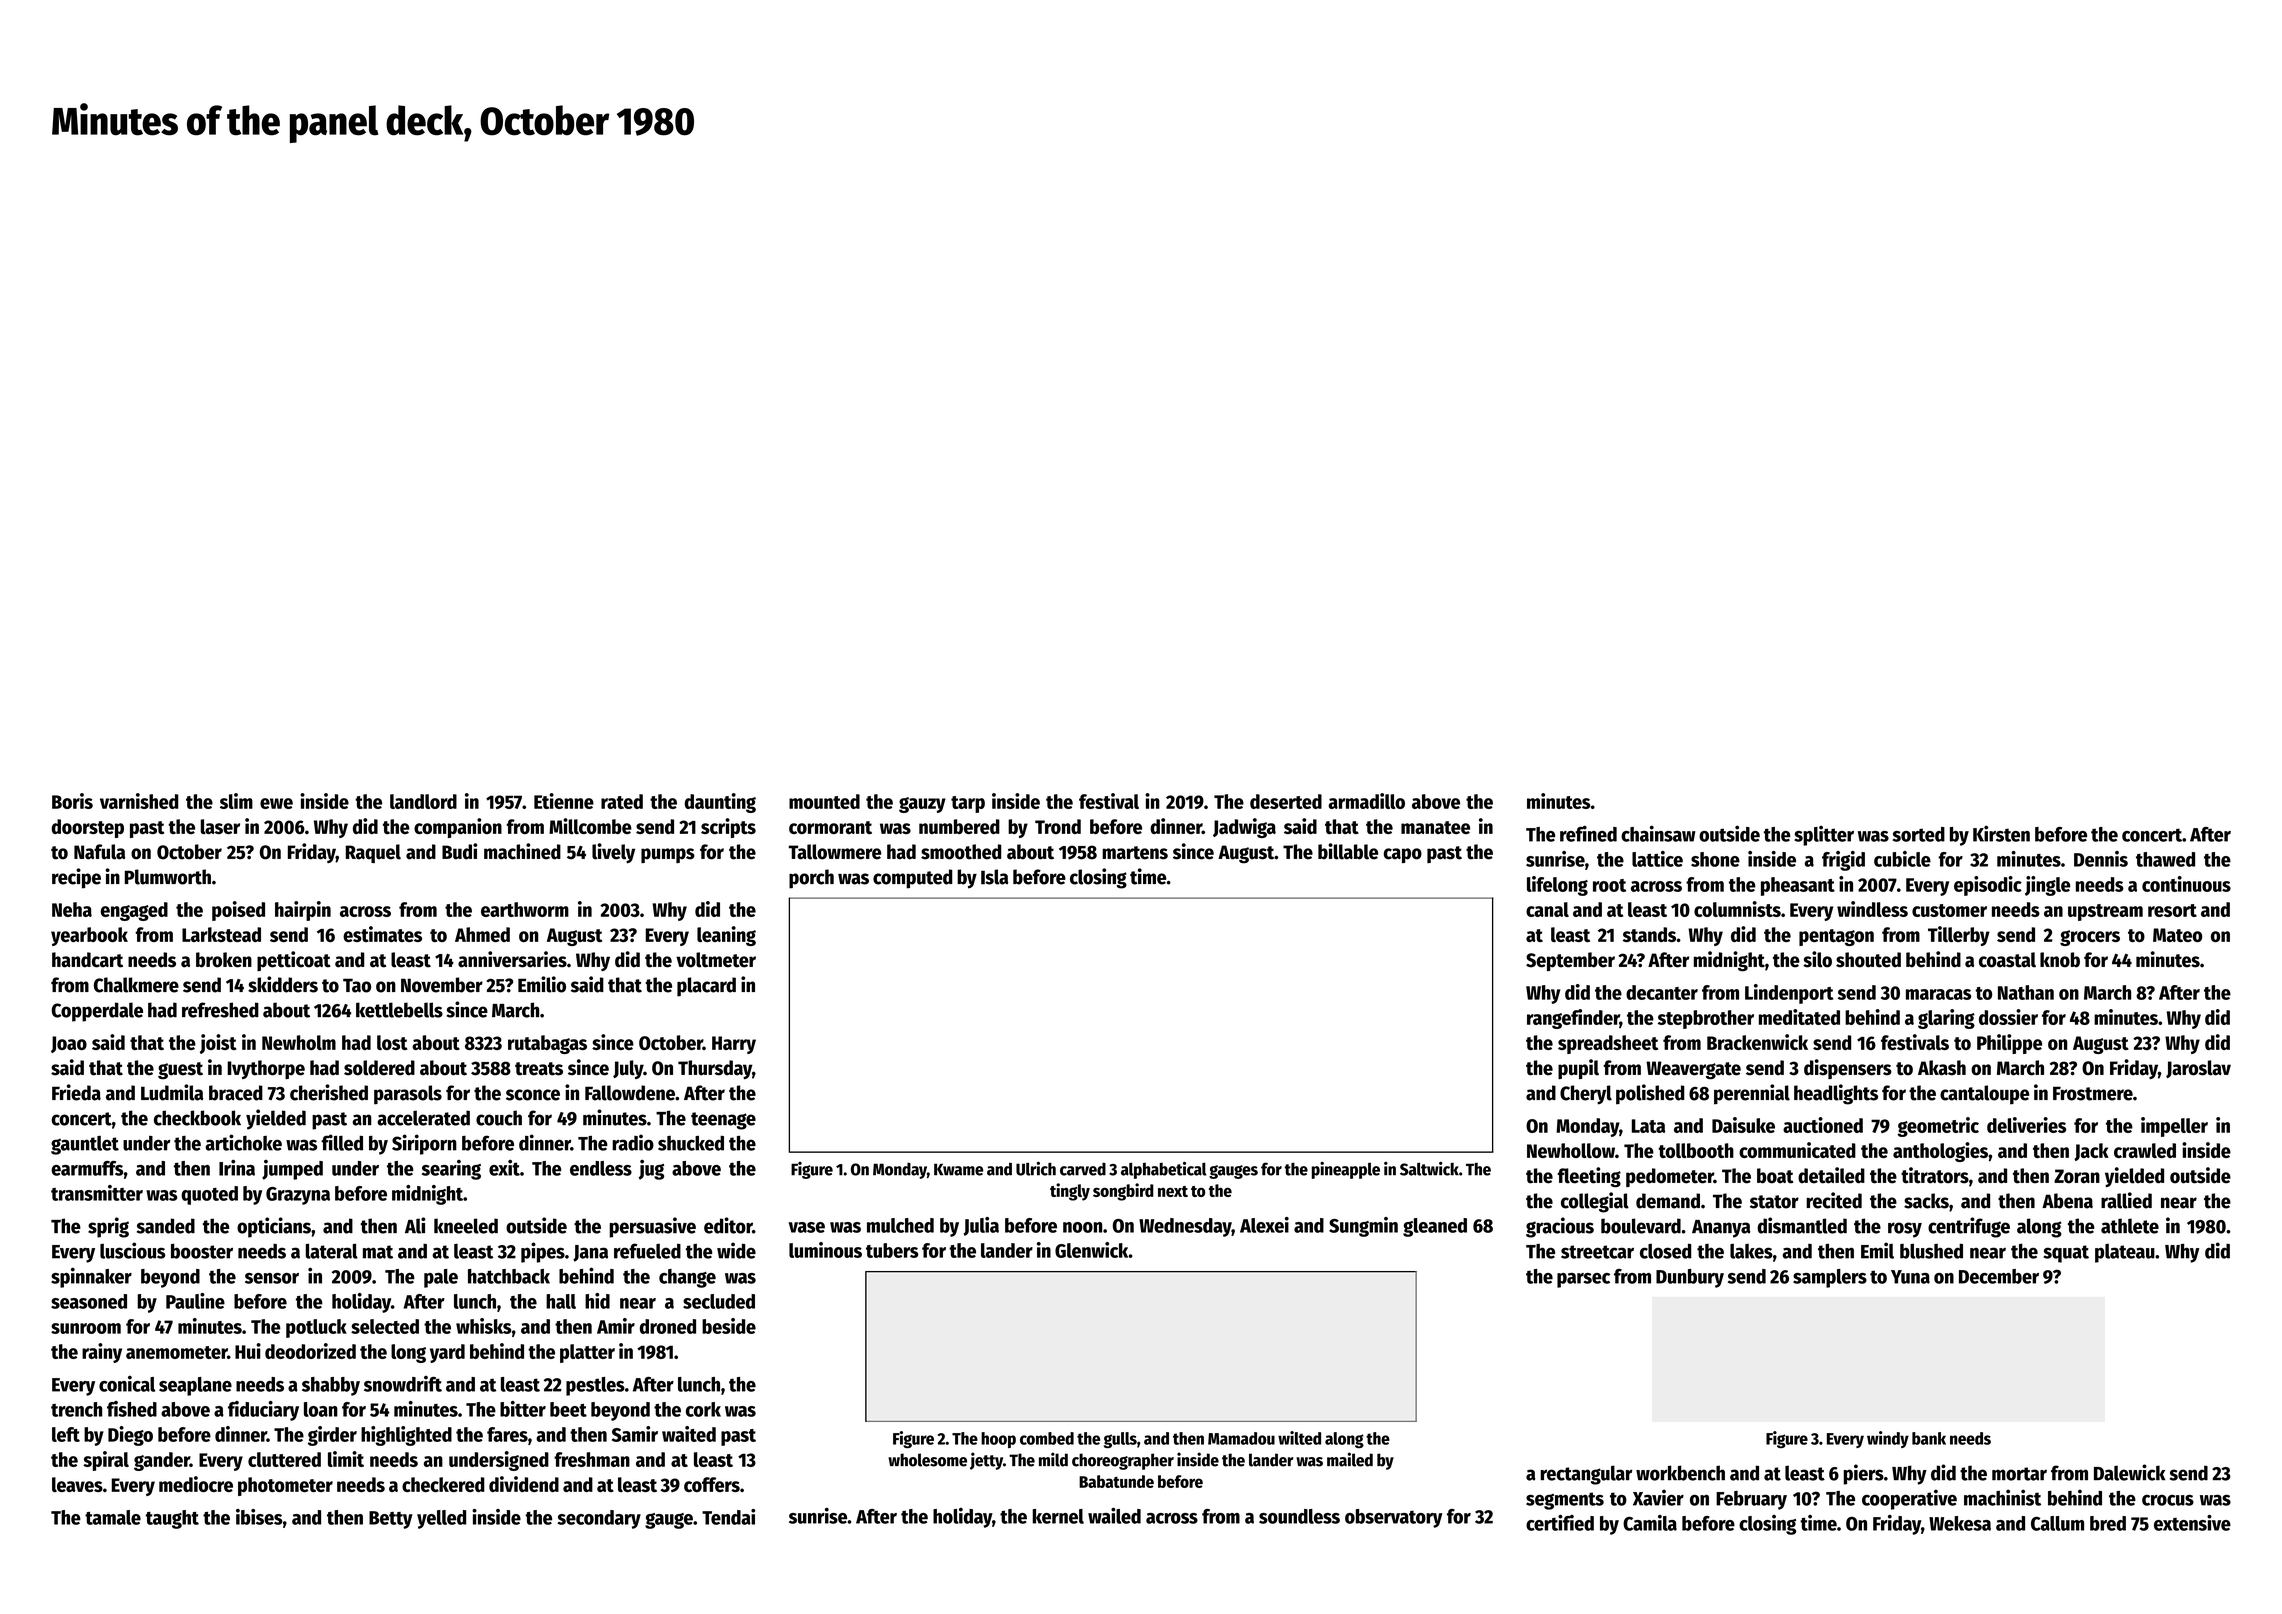 The image size is (2282, 1614). I want to click on parsec, so click(1583, 1280).
